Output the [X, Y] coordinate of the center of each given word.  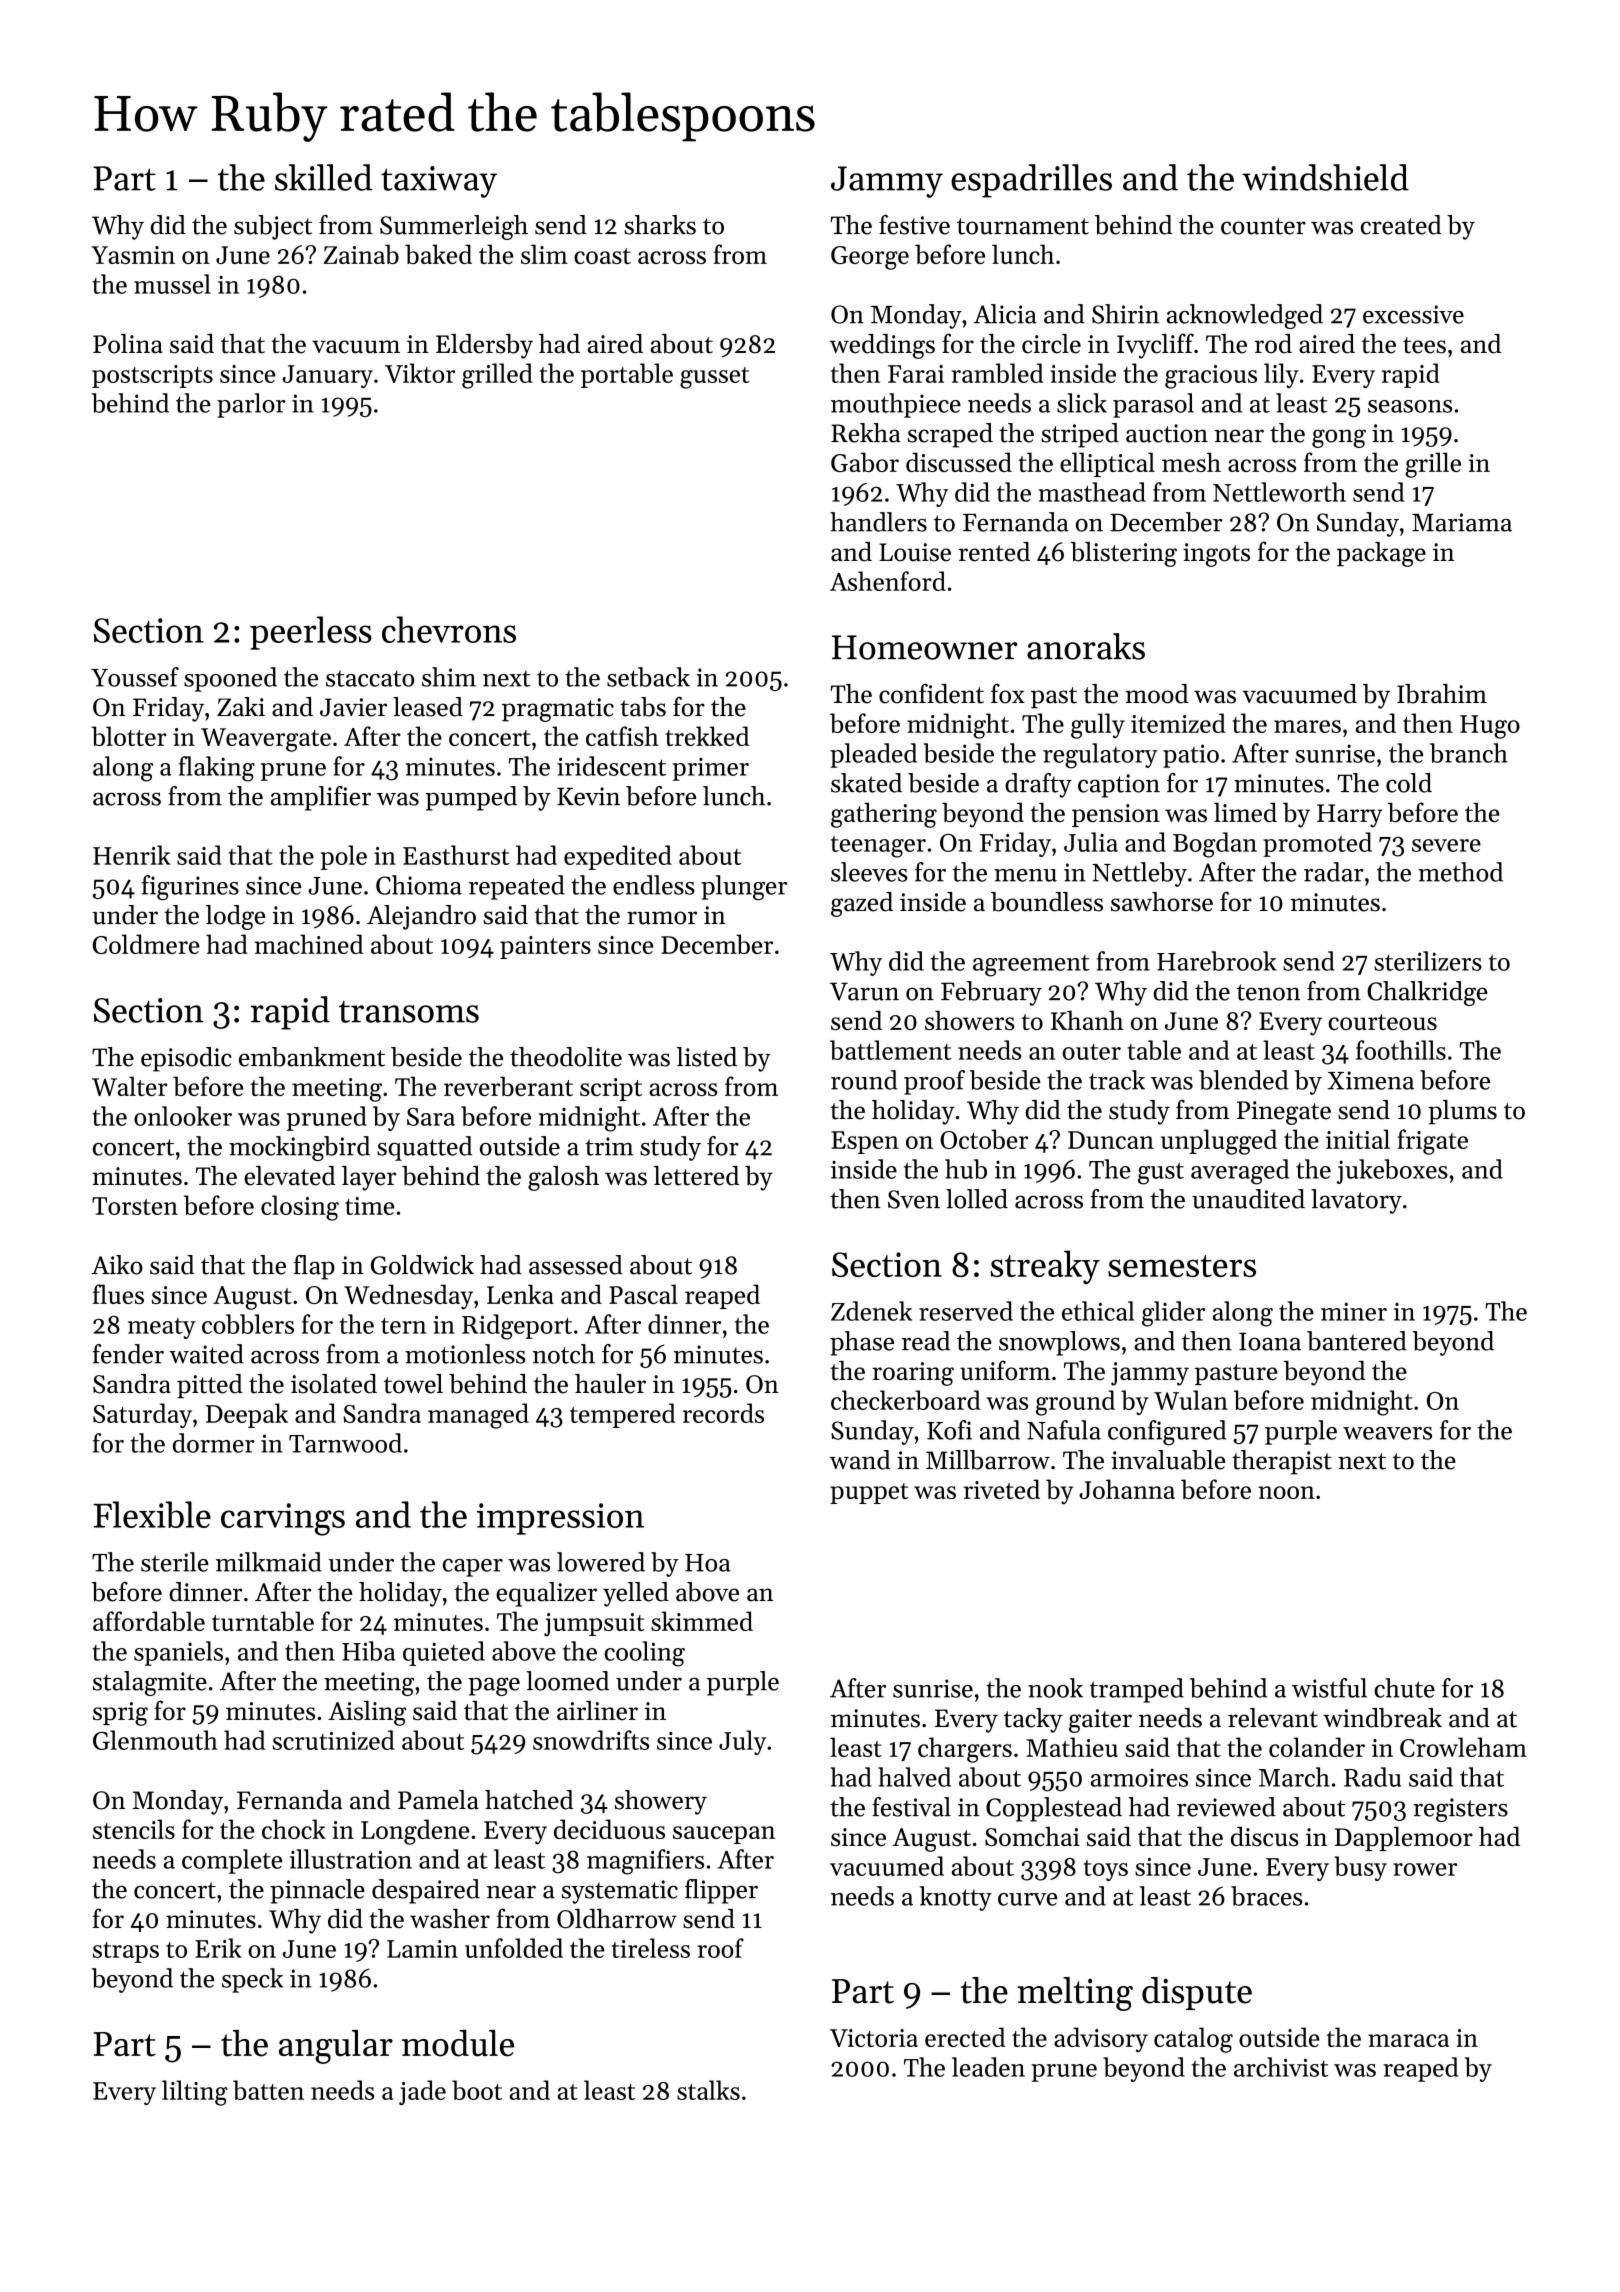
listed [707, 1057]
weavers [1387, 1433]
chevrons [449, 629]
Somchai [1032, 1837]
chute [1405, 1688]
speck [252, 1980]
